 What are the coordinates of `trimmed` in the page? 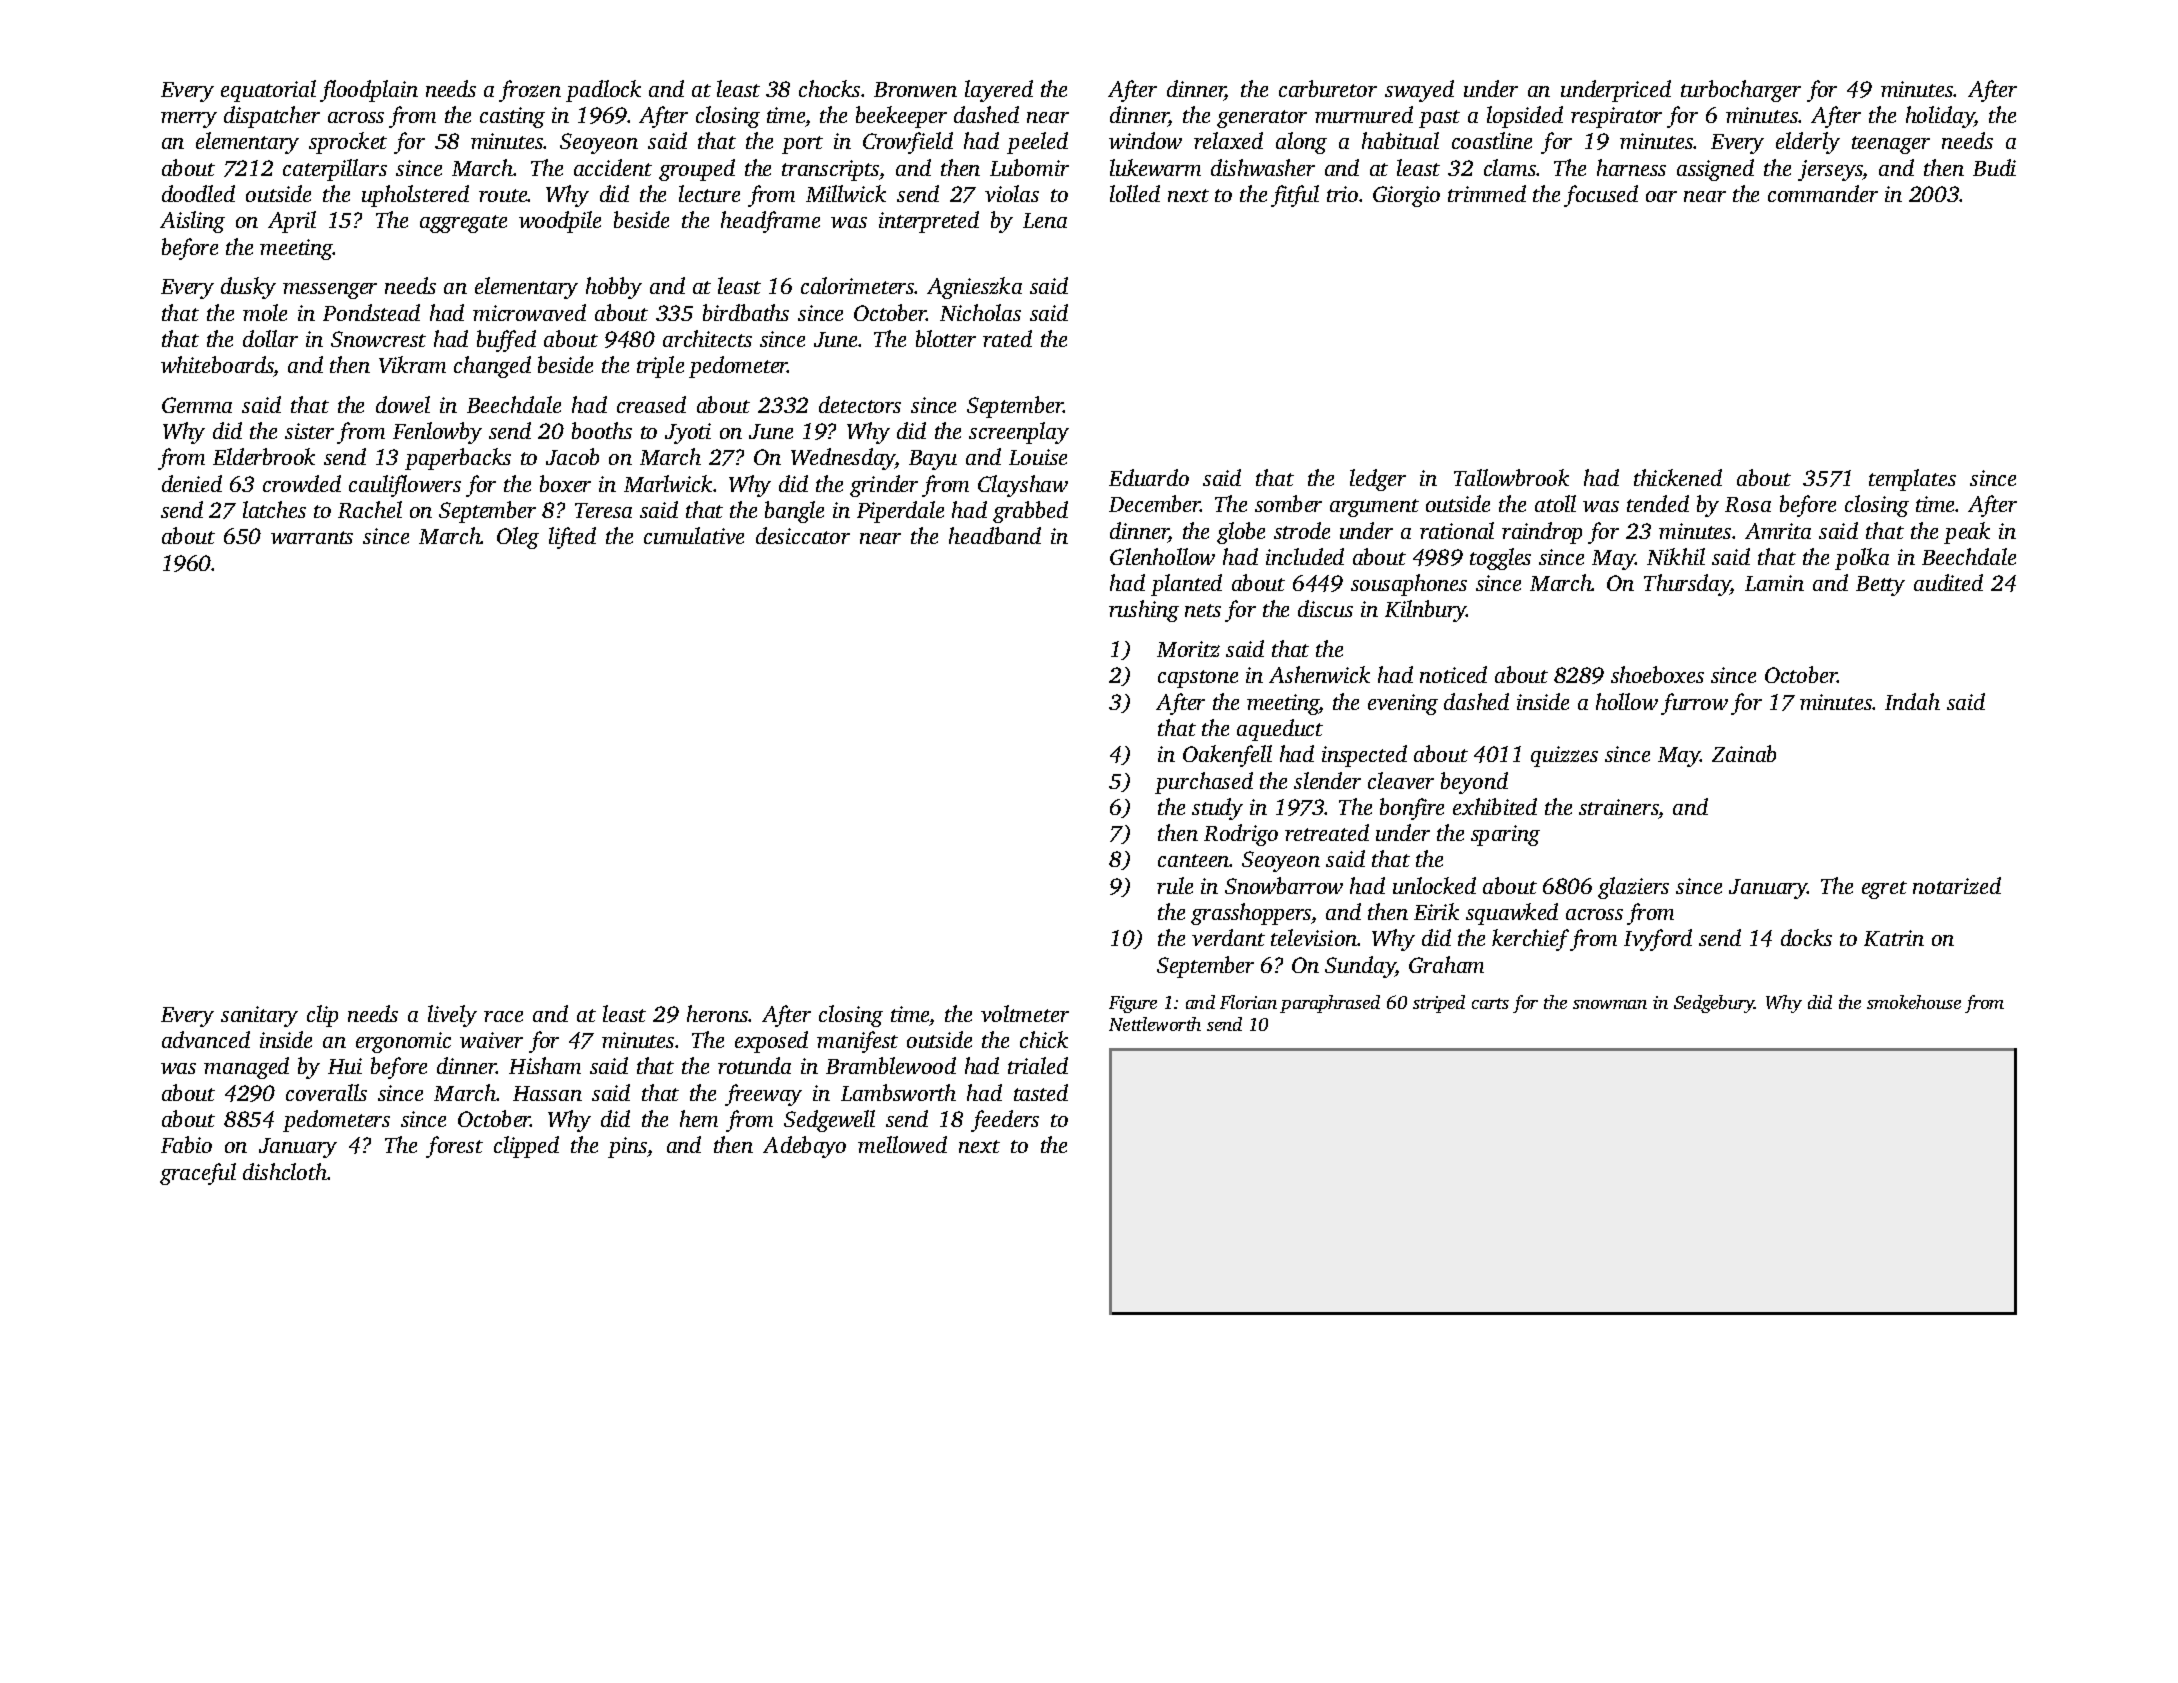 It's located at (1487, 193).
